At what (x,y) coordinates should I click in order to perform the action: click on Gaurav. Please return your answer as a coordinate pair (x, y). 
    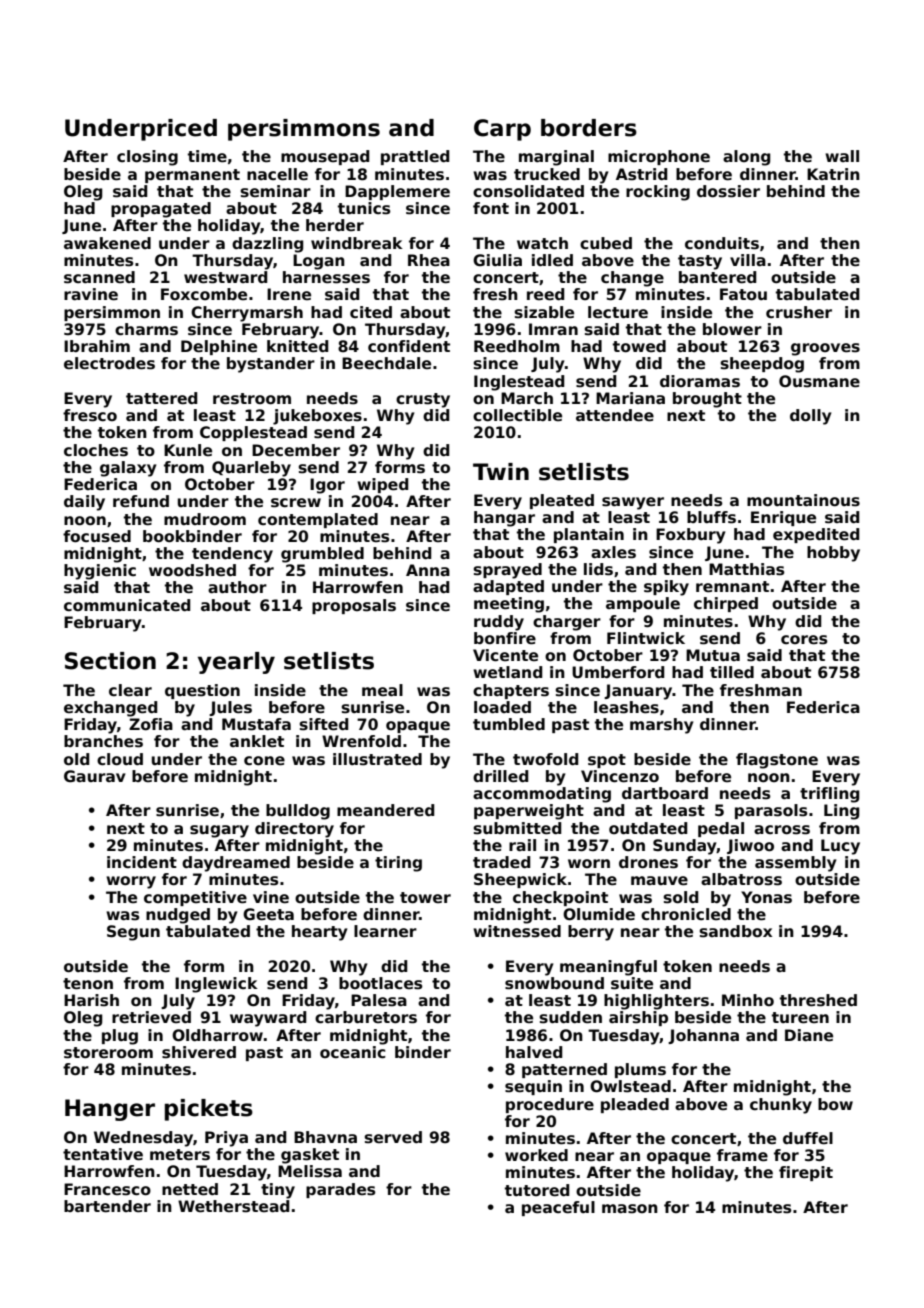
    Looking at the image, I should click on (95, 776).
